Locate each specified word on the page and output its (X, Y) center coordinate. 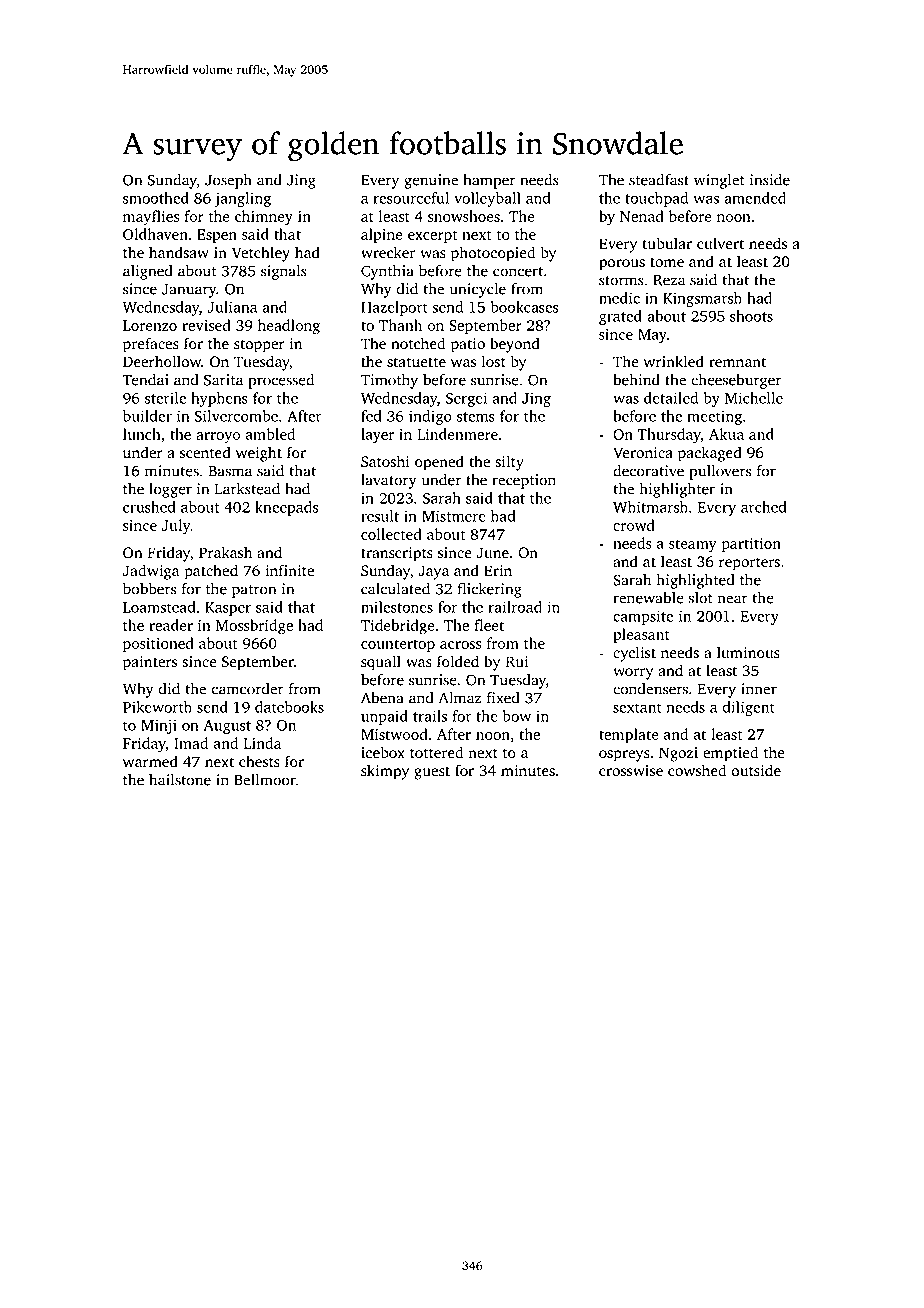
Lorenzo (150, 325)
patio (468, 345)
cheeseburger (736, 381)
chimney (264, 218)
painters (150, 663)
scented (205, 452)
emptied (730, 754)
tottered (436, 752)
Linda (262, 743)
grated (620, 317)
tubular (667, 243)
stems (476, 417)
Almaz (460, 698)
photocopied (493, 254)
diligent (749, 708)
